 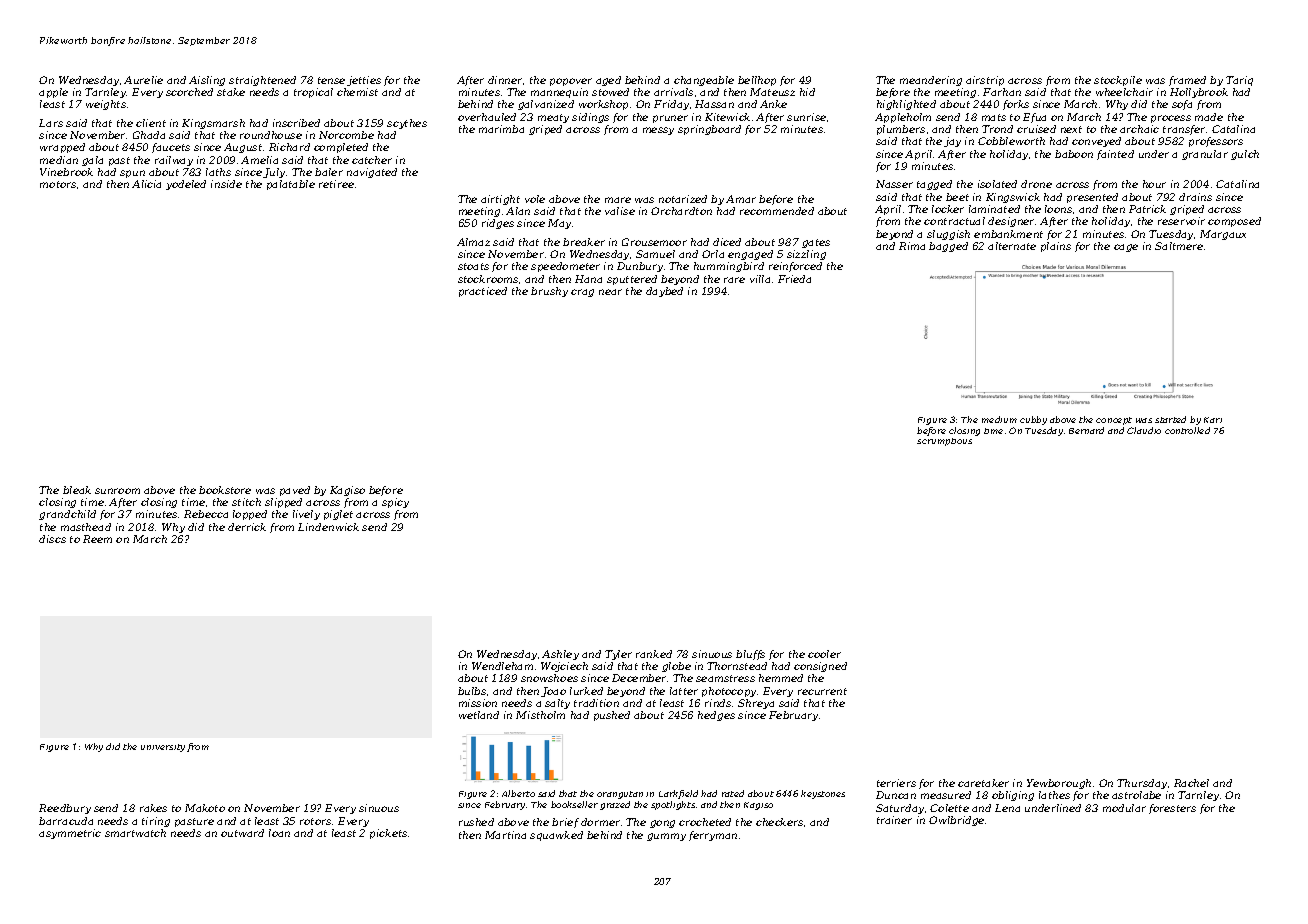 What do you see at coordinates (1012, 246) in the image?
I see `alternate` at bounding box center [1012, 246].
